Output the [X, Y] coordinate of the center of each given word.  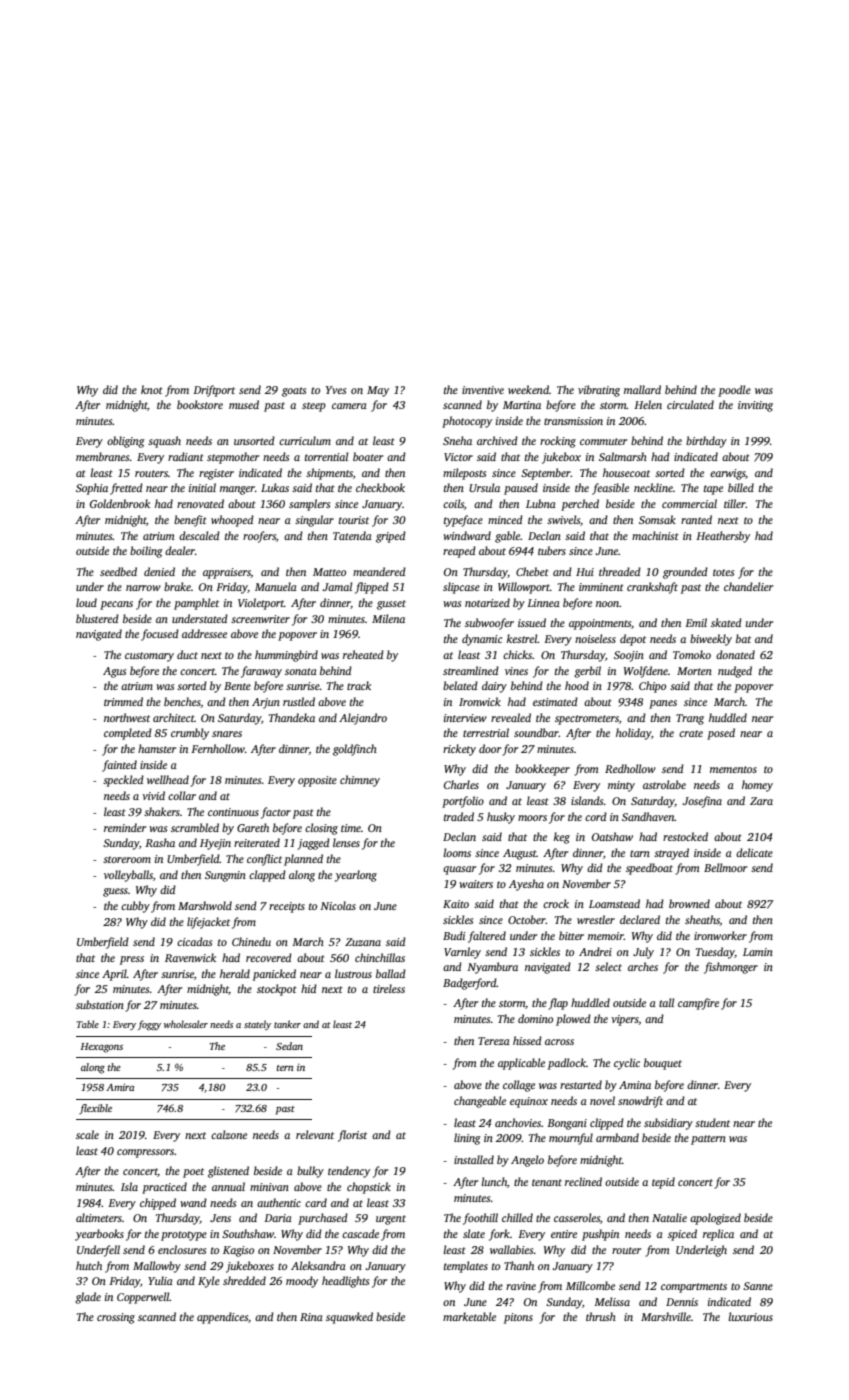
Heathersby [723, 537]
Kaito [456, 904]
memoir [606, 936]
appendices [222, 1318]
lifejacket [208, 923]
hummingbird [286, 656]
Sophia [92, 489]
